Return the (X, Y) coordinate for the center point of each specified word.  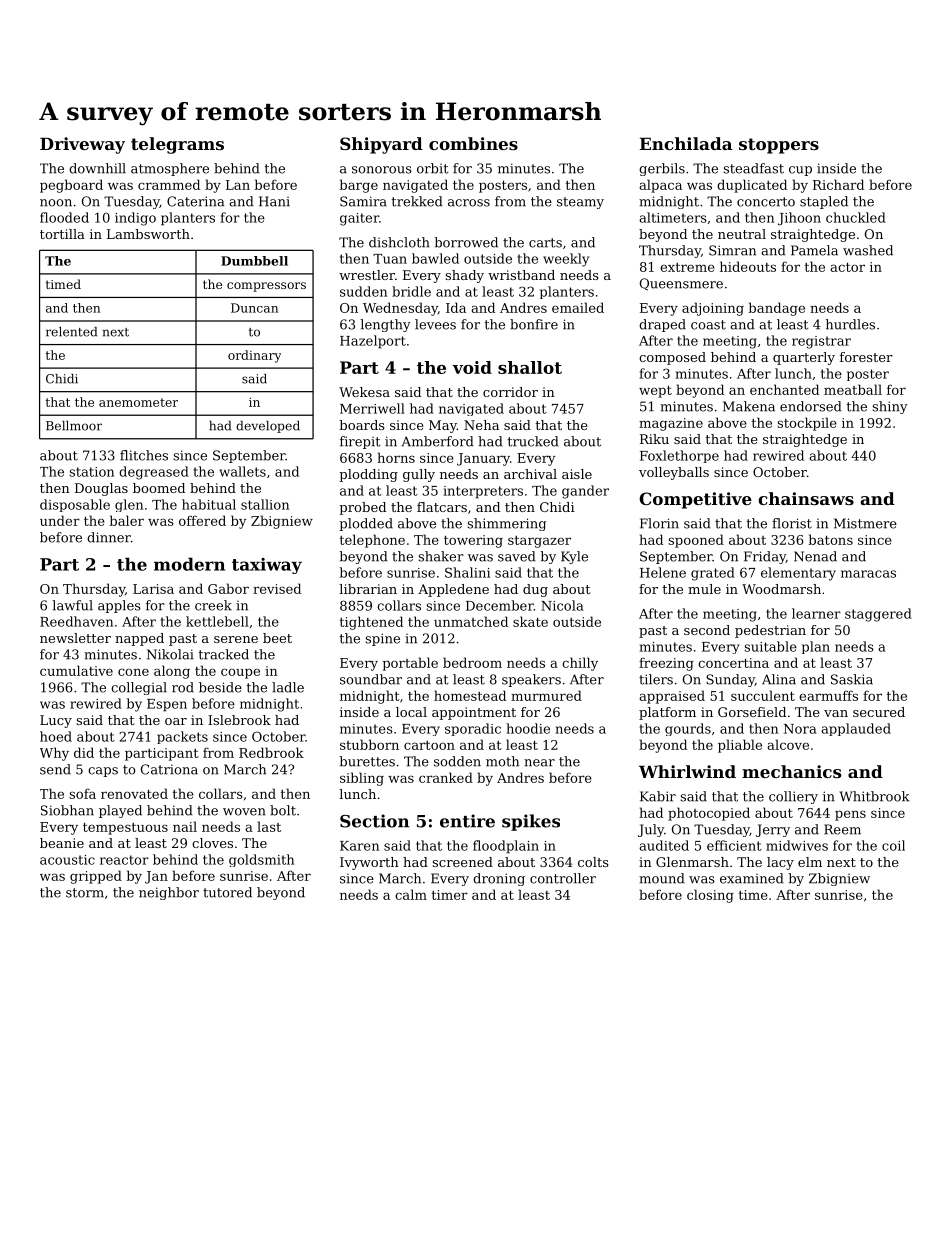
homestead (470, 695)
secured (879, 712)
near (539, 763)
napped (139, 639)
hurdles (850, 324)
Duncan (254, 308)
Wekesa (364, 392)
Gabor (228, 588)
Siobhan (67, 810)
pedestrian (770, 631)
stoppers (779, 146)
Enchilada (686, 143)
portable (410, 664)
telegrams (177, 145)
